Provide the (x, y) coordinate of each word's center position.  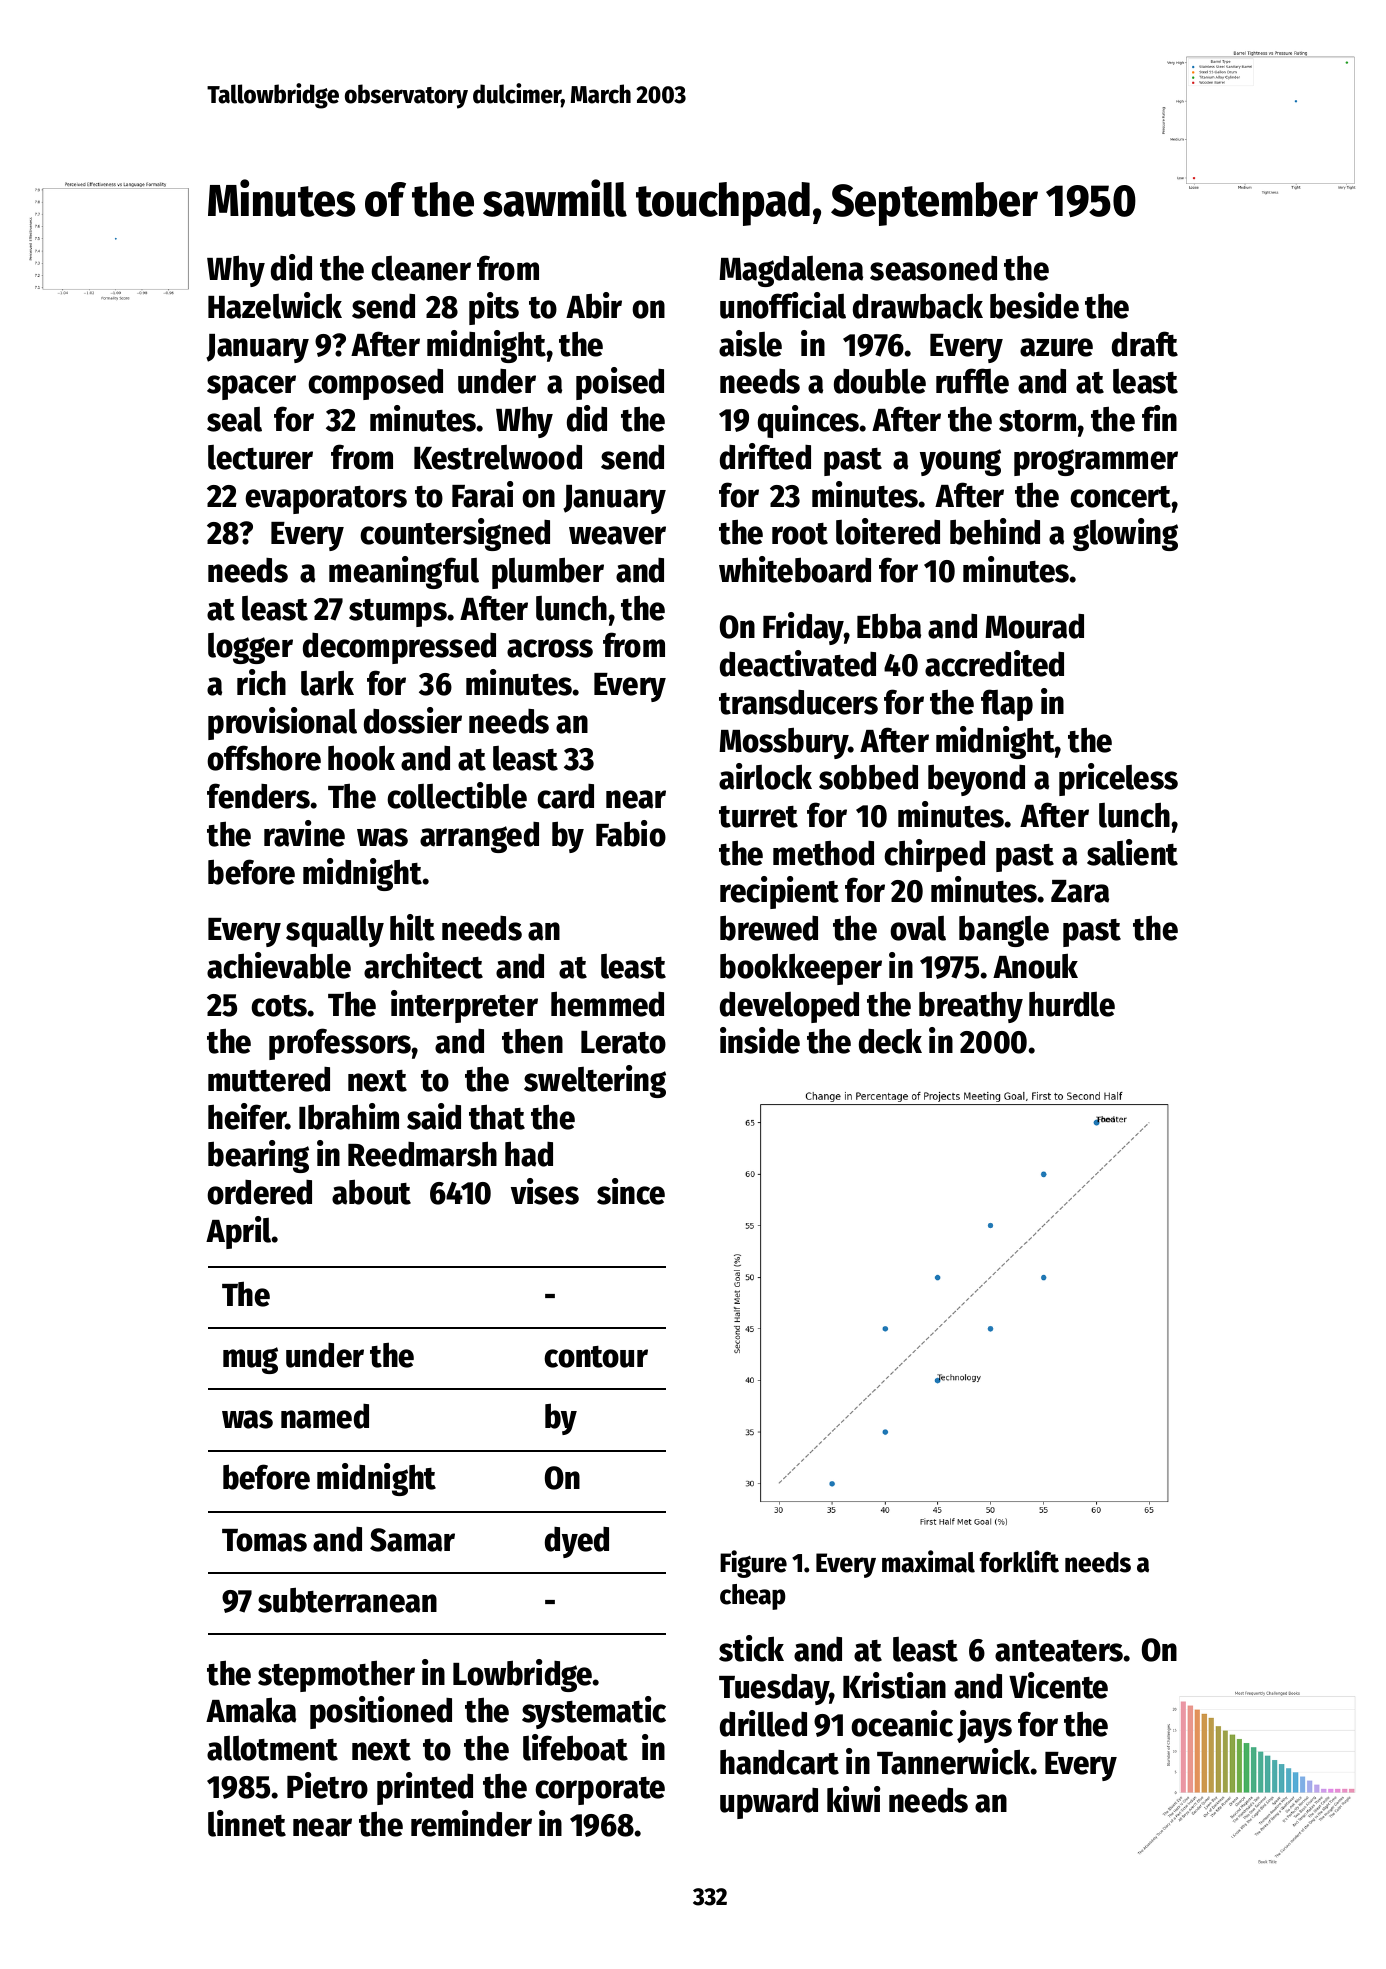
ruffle (972, 381)
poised (620, 383)
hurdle (1072, 1004)
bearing (258, 1156)
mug (250, 1360)
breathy (971, 1007)
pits (494, 308)
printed (425, 1788)
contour (596, 1357)
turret (758, 817)
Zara (1080, 891)
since (631, 1191)
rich (261, 682)
